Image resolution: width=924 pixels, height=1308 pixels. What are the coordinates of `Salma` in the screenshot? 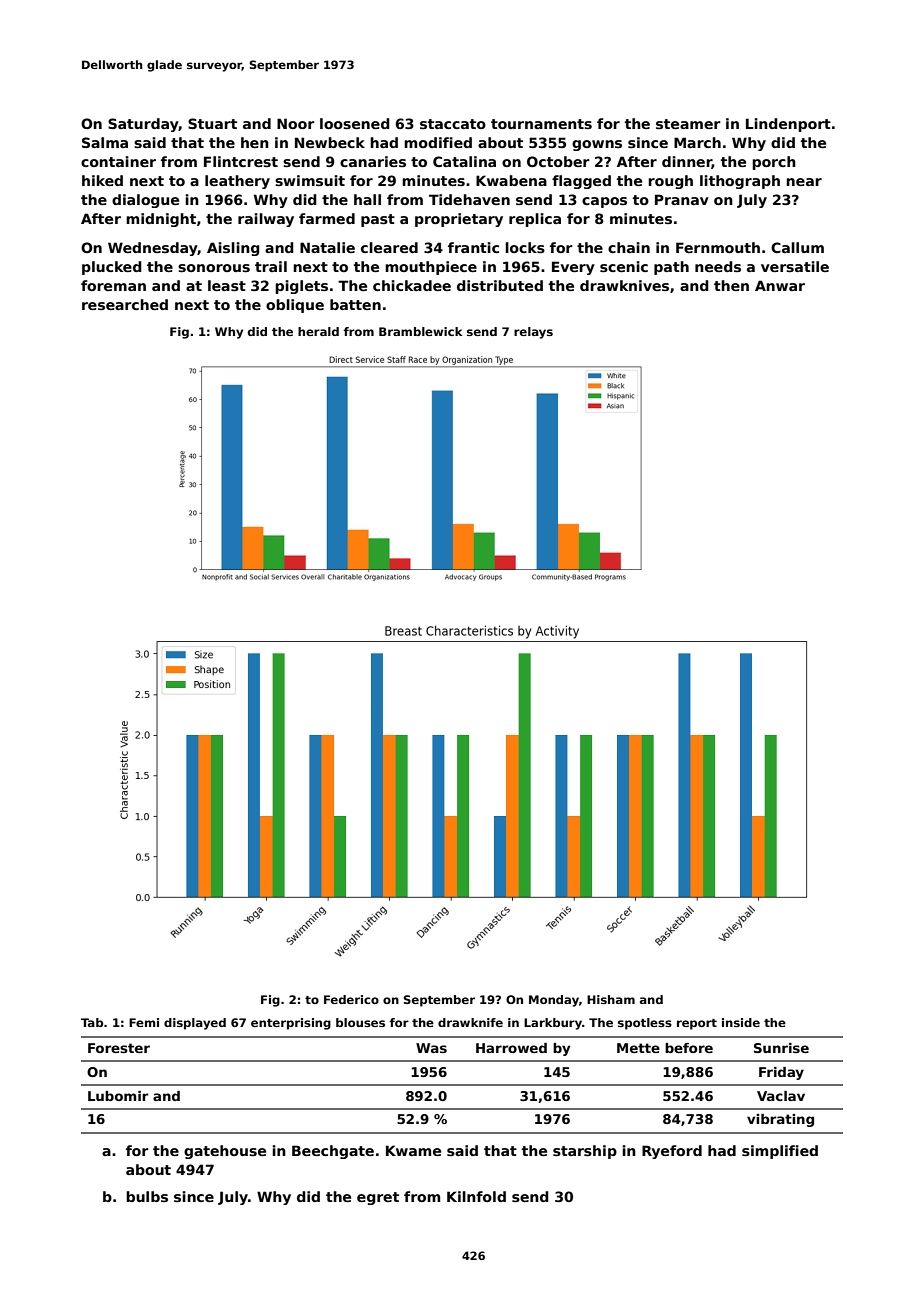 It's located at (105, 142).
